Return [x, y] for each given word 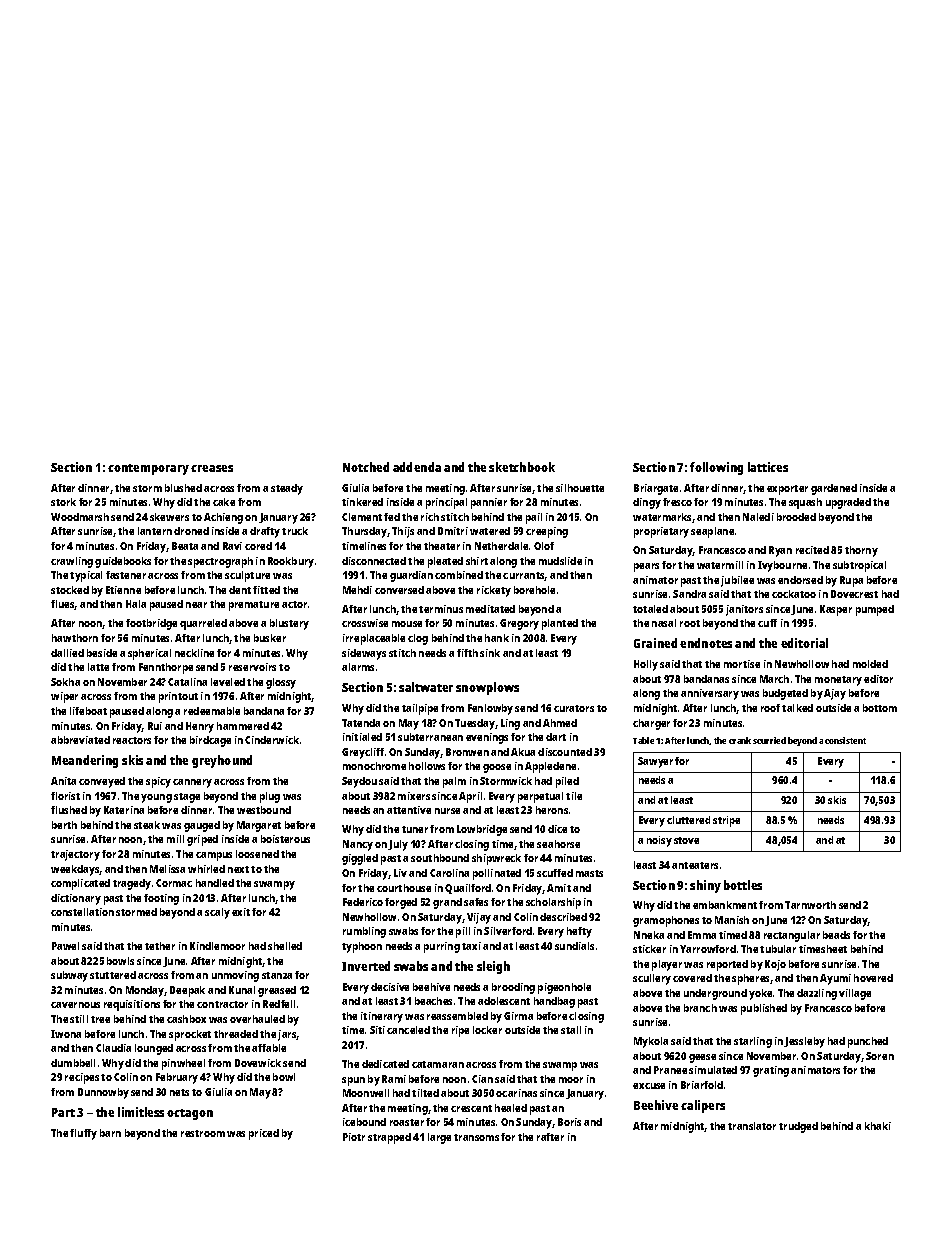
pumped [875, 610]
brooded [796, 517]
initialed [362, 737]
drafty [265, 532]
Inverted [366, 966]
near [196, 605]
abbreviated [80, 740]
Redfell [279, 1004]
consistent [845, 740]
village [855, 994]
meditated [490, 609]
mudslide [560, 561]
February [177, 1078]
